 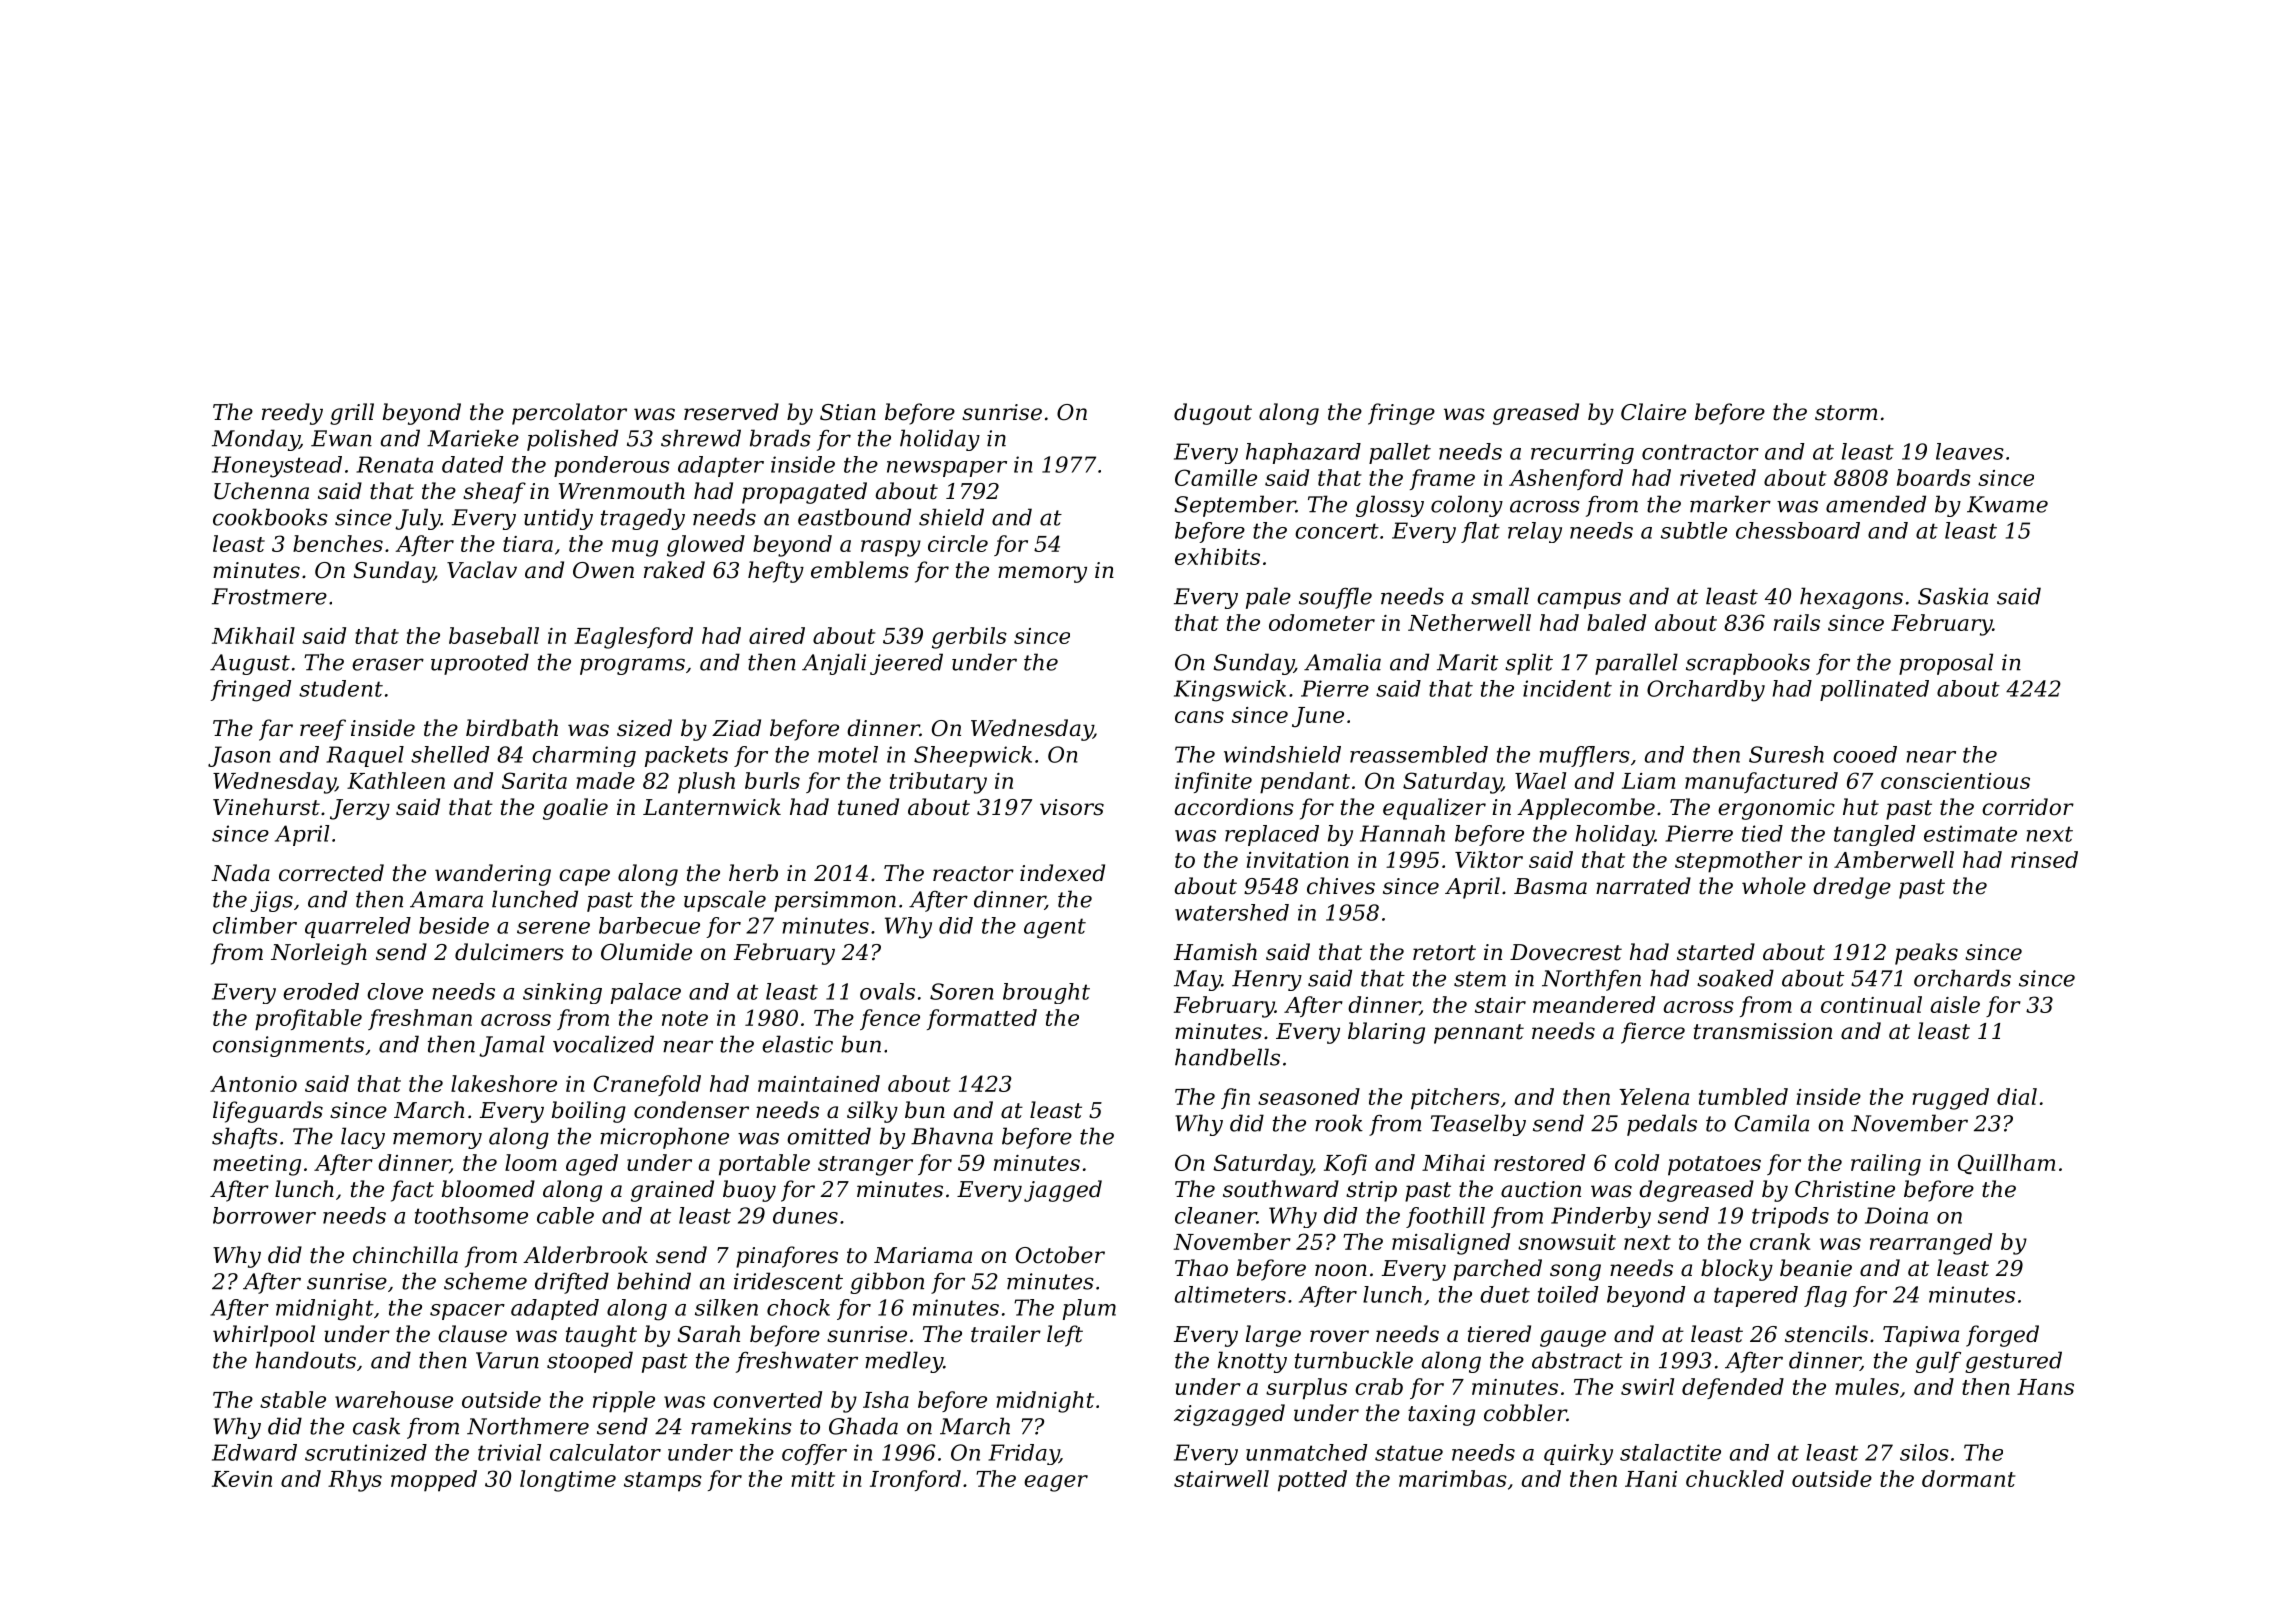 I want to click on freshman, so click(x=420, y=1019).
